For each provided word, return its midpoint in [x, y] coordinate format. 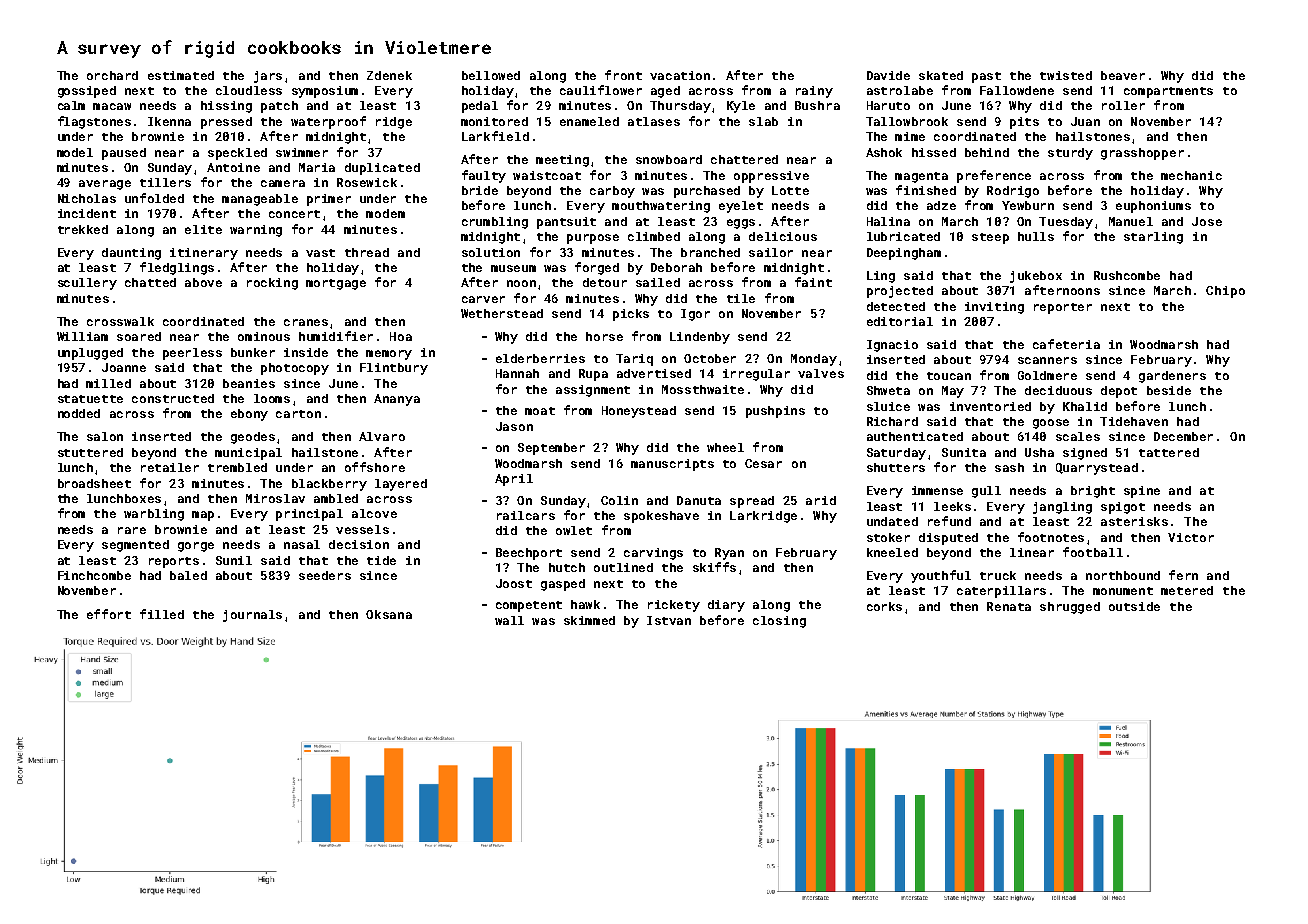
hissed [934, 152]
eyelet [741, 207]
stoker [888, 537]
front [623, 75]
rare [132, 530]
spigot [1123, 508]
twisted [1066, 75]
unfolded [154, 198]
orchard [112, 75]
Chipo [1225, 292]
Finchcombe [94, 575]
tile [741, 298]
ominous [264, 336]
